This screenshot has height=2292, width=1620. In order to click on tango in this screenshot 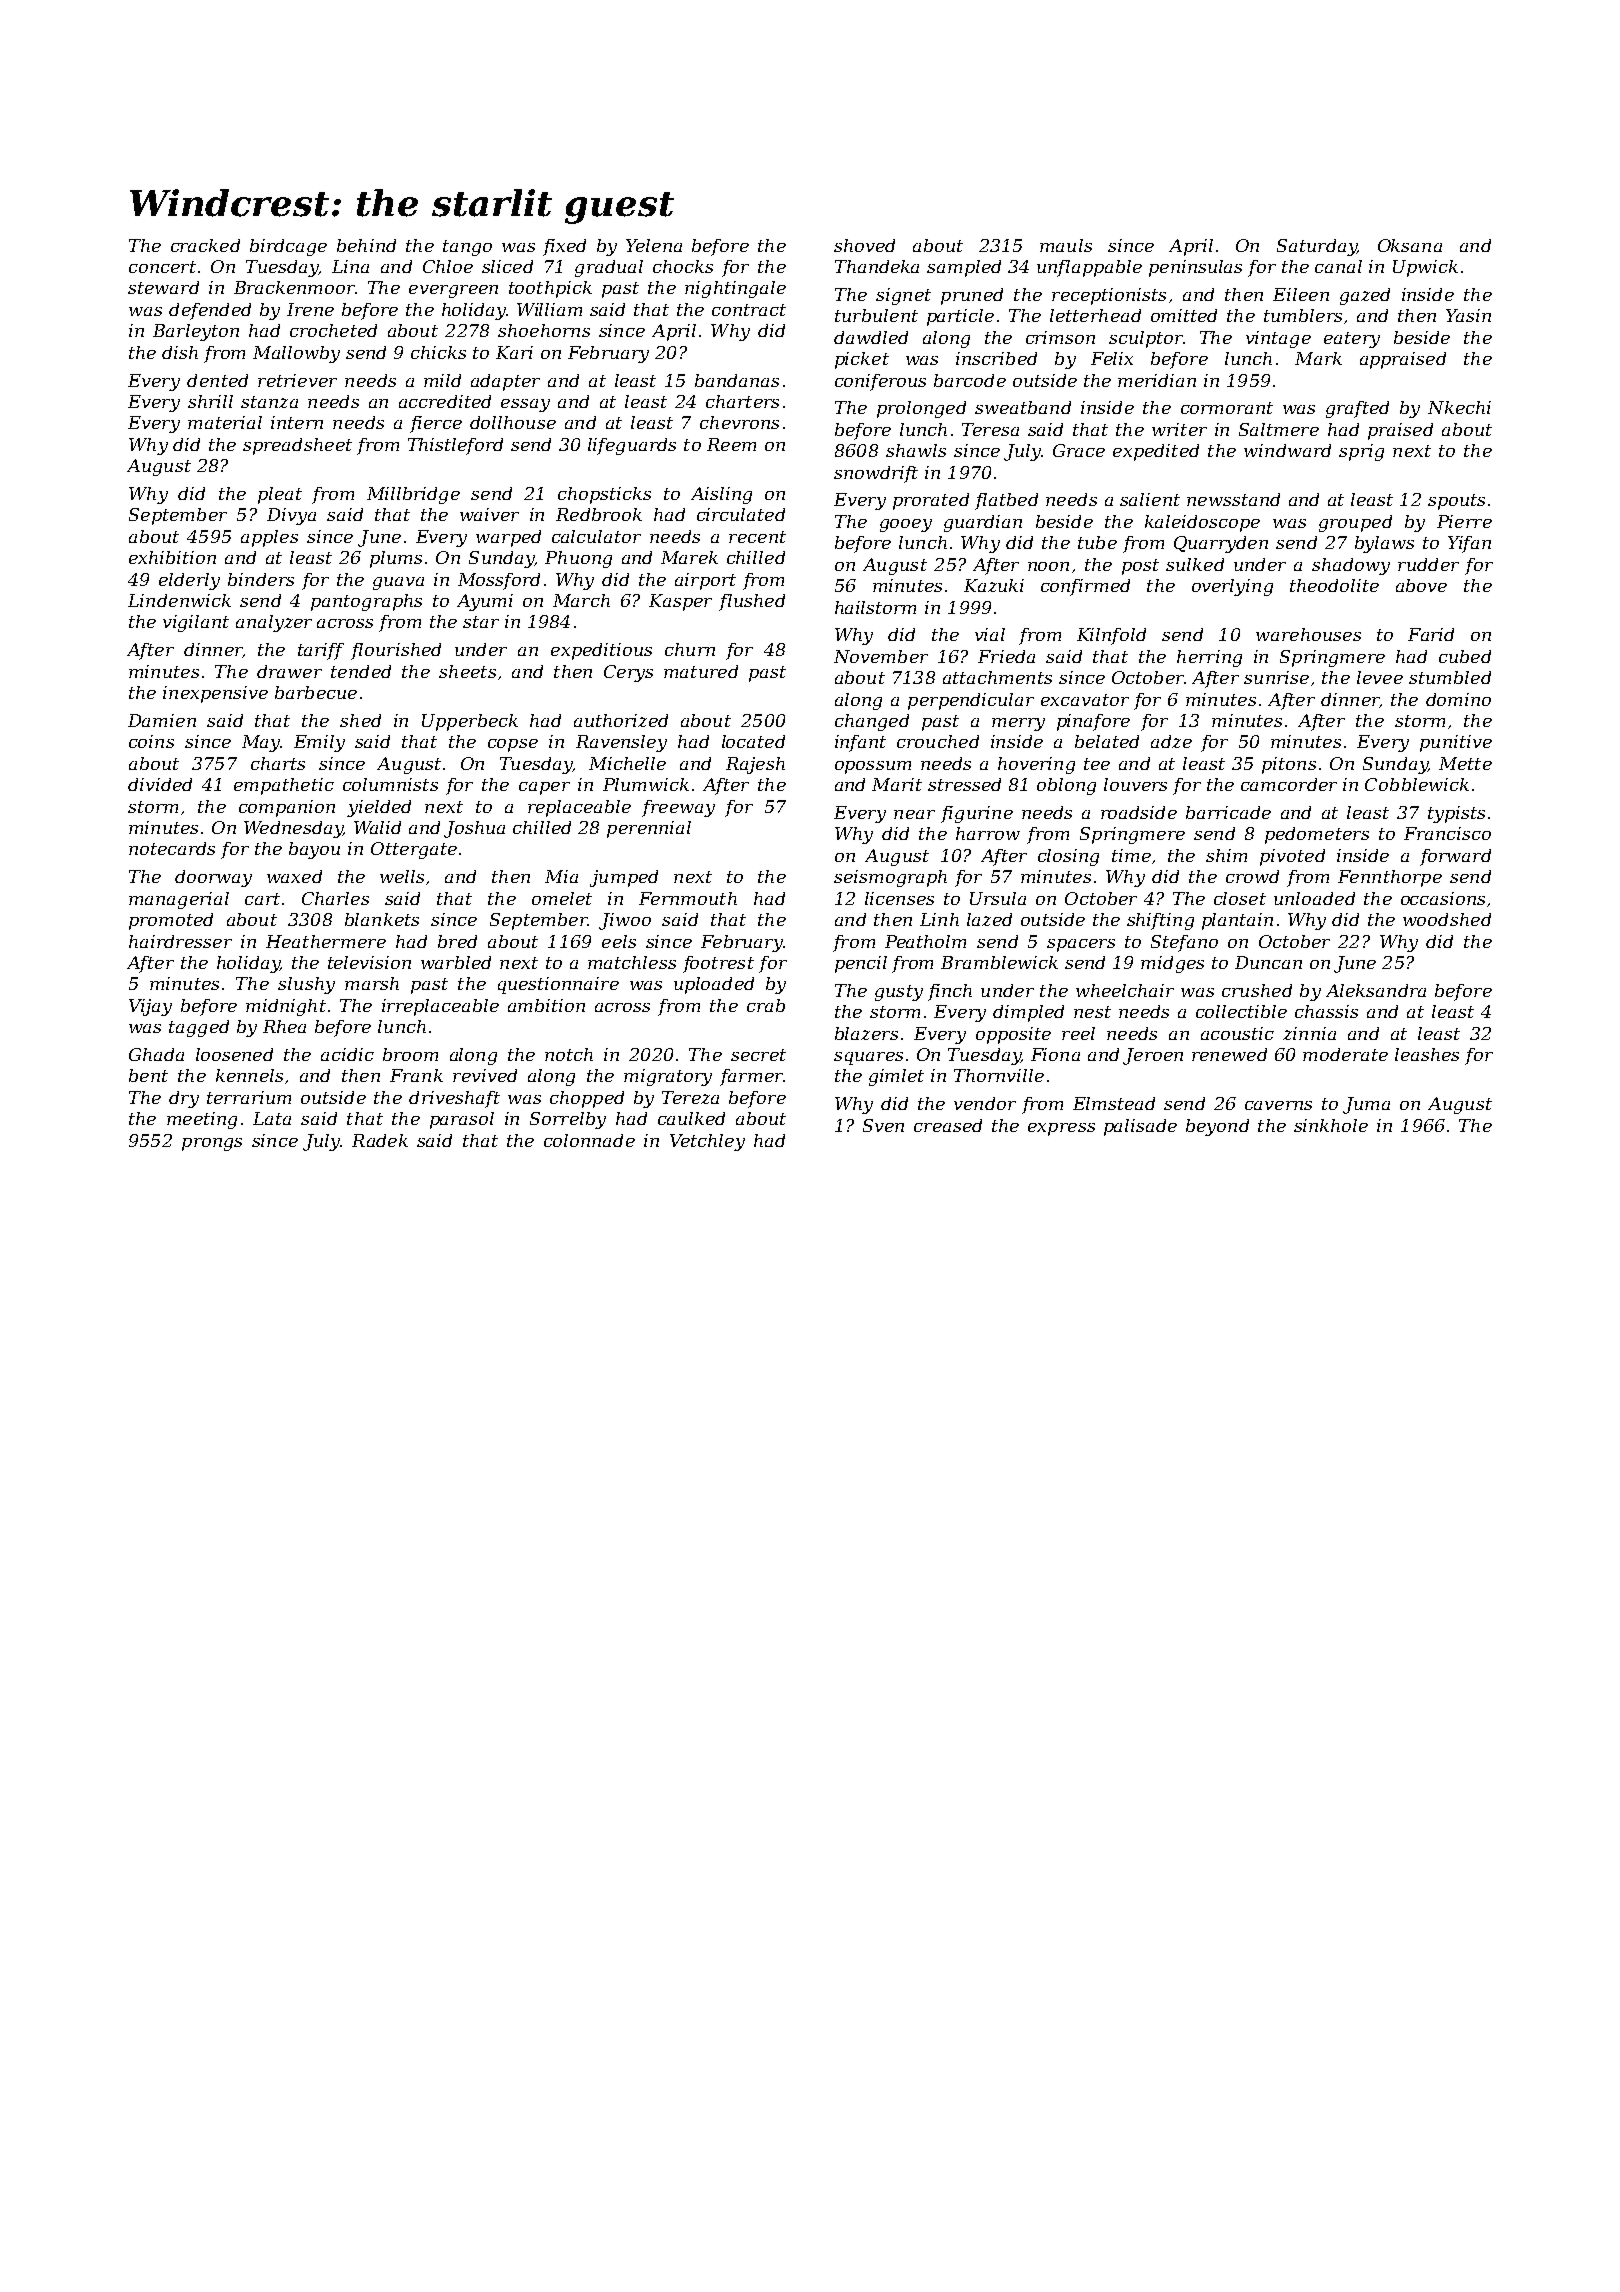, I will do `click(467, 248)`.
